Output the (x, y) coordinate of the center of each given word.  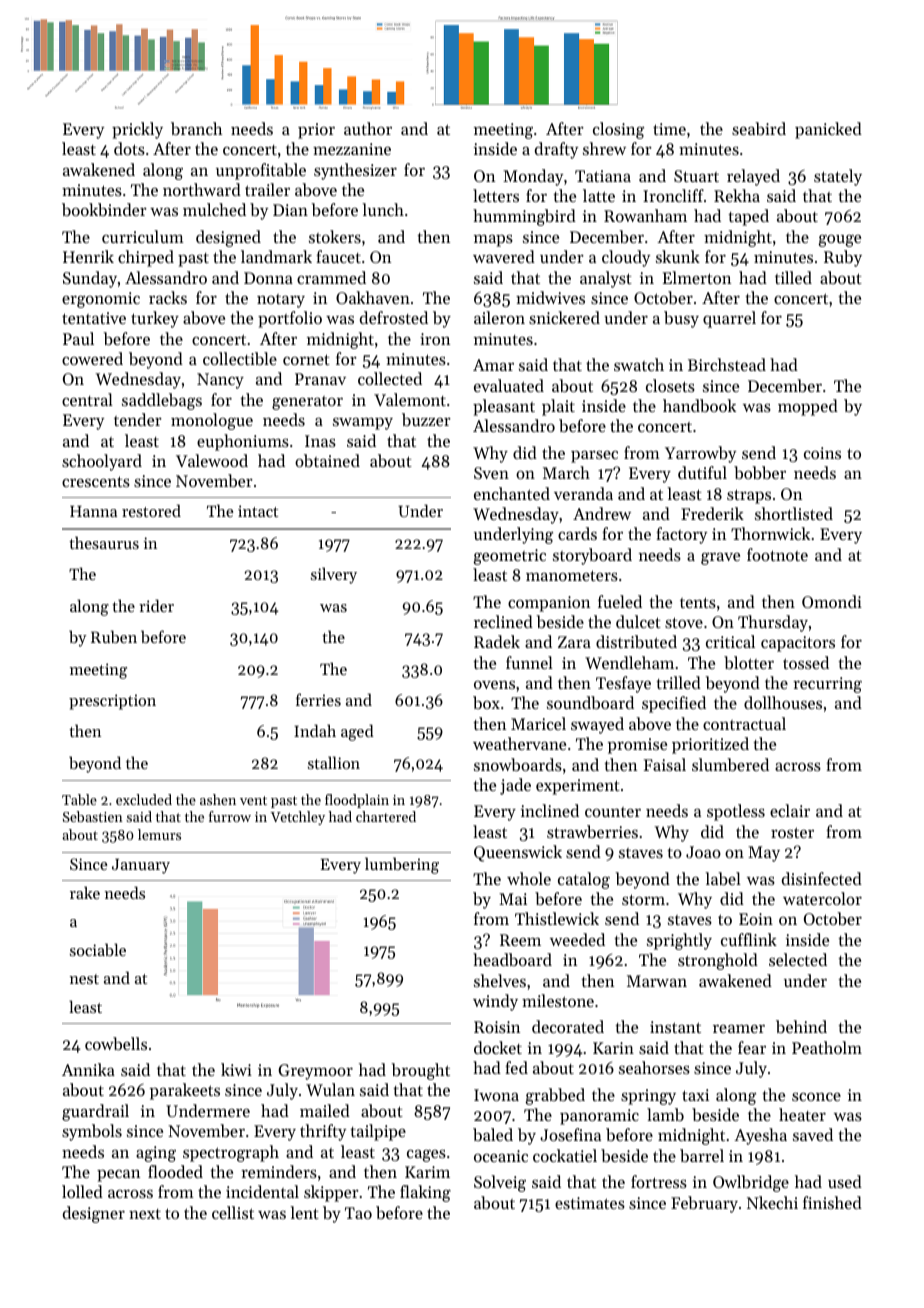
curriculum (143, 236)
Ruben (114, 636)
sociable (98, 949)
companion (549, 604)
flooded (175, 1171)
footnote (777, 554)
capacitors (798, 644)
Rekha (737, 195)
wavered (504, 256)
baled (493, 1134)
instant (675, 1027)
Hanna (93, 511)
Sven (491, 473)
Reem (520, 940)
